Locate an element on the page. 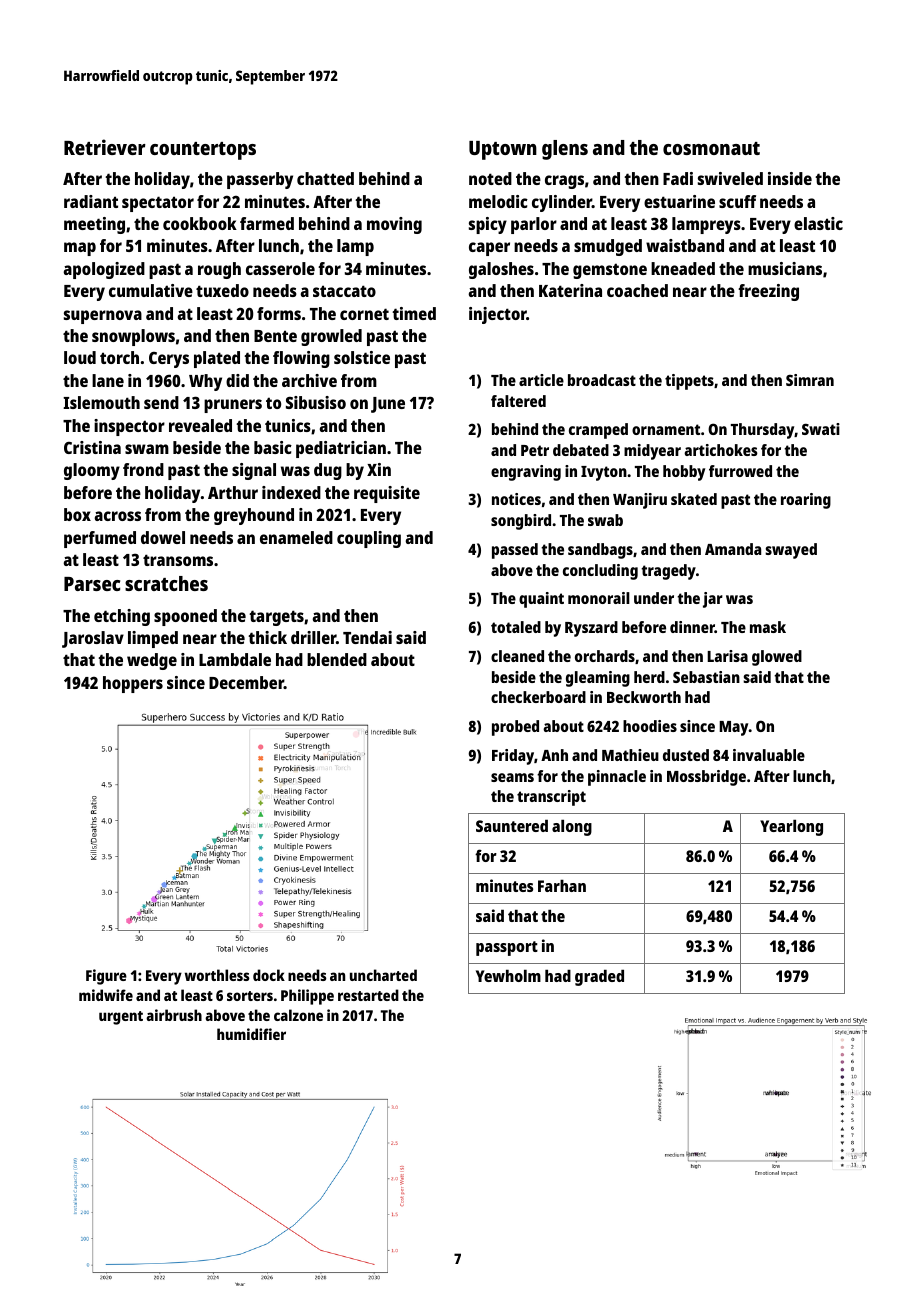 The image size is (908, 1316). hoppers is located at coordinates (133, 684).
